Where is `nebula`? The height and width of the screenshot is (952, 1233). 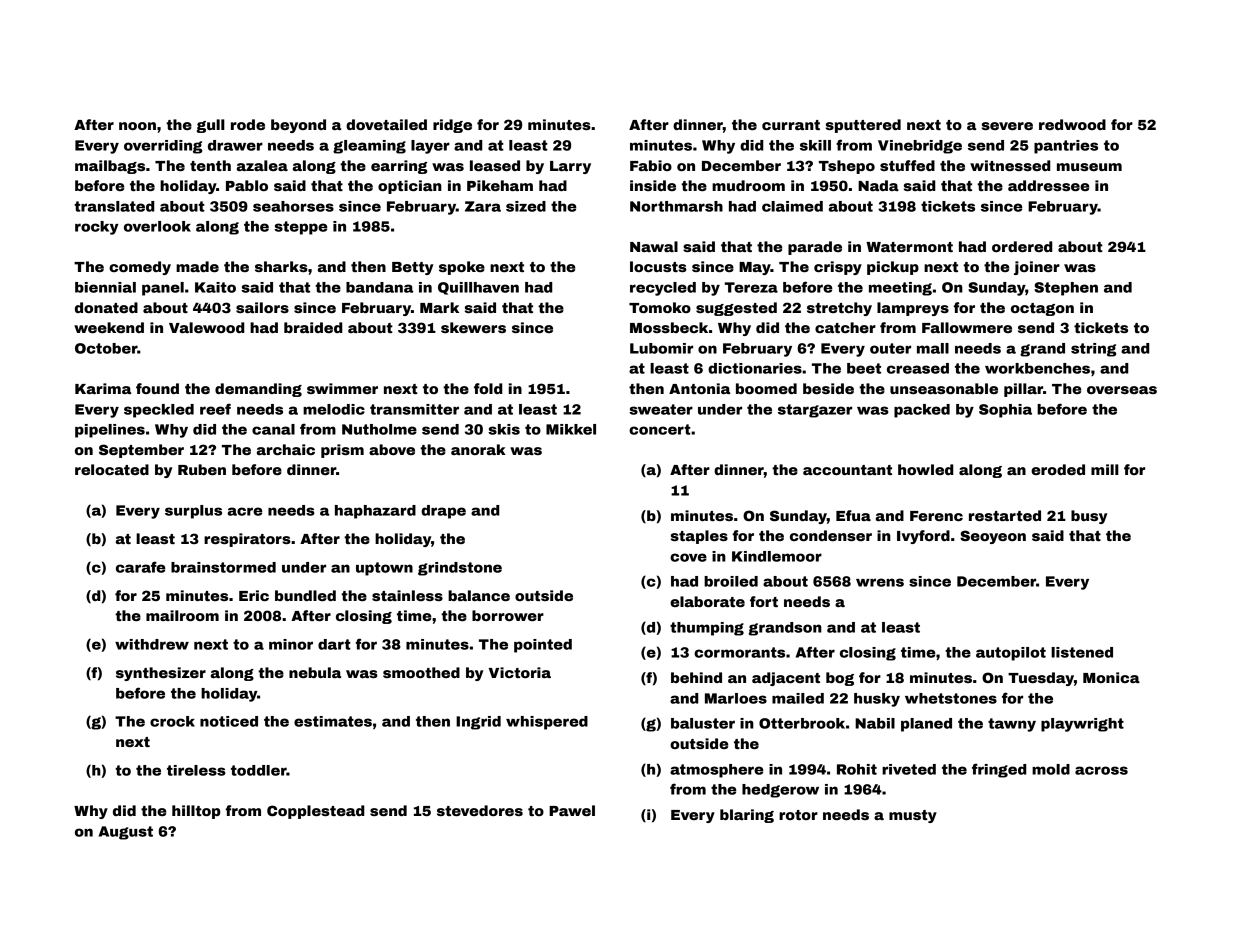
nebula is located at coordinates (315, 672).
